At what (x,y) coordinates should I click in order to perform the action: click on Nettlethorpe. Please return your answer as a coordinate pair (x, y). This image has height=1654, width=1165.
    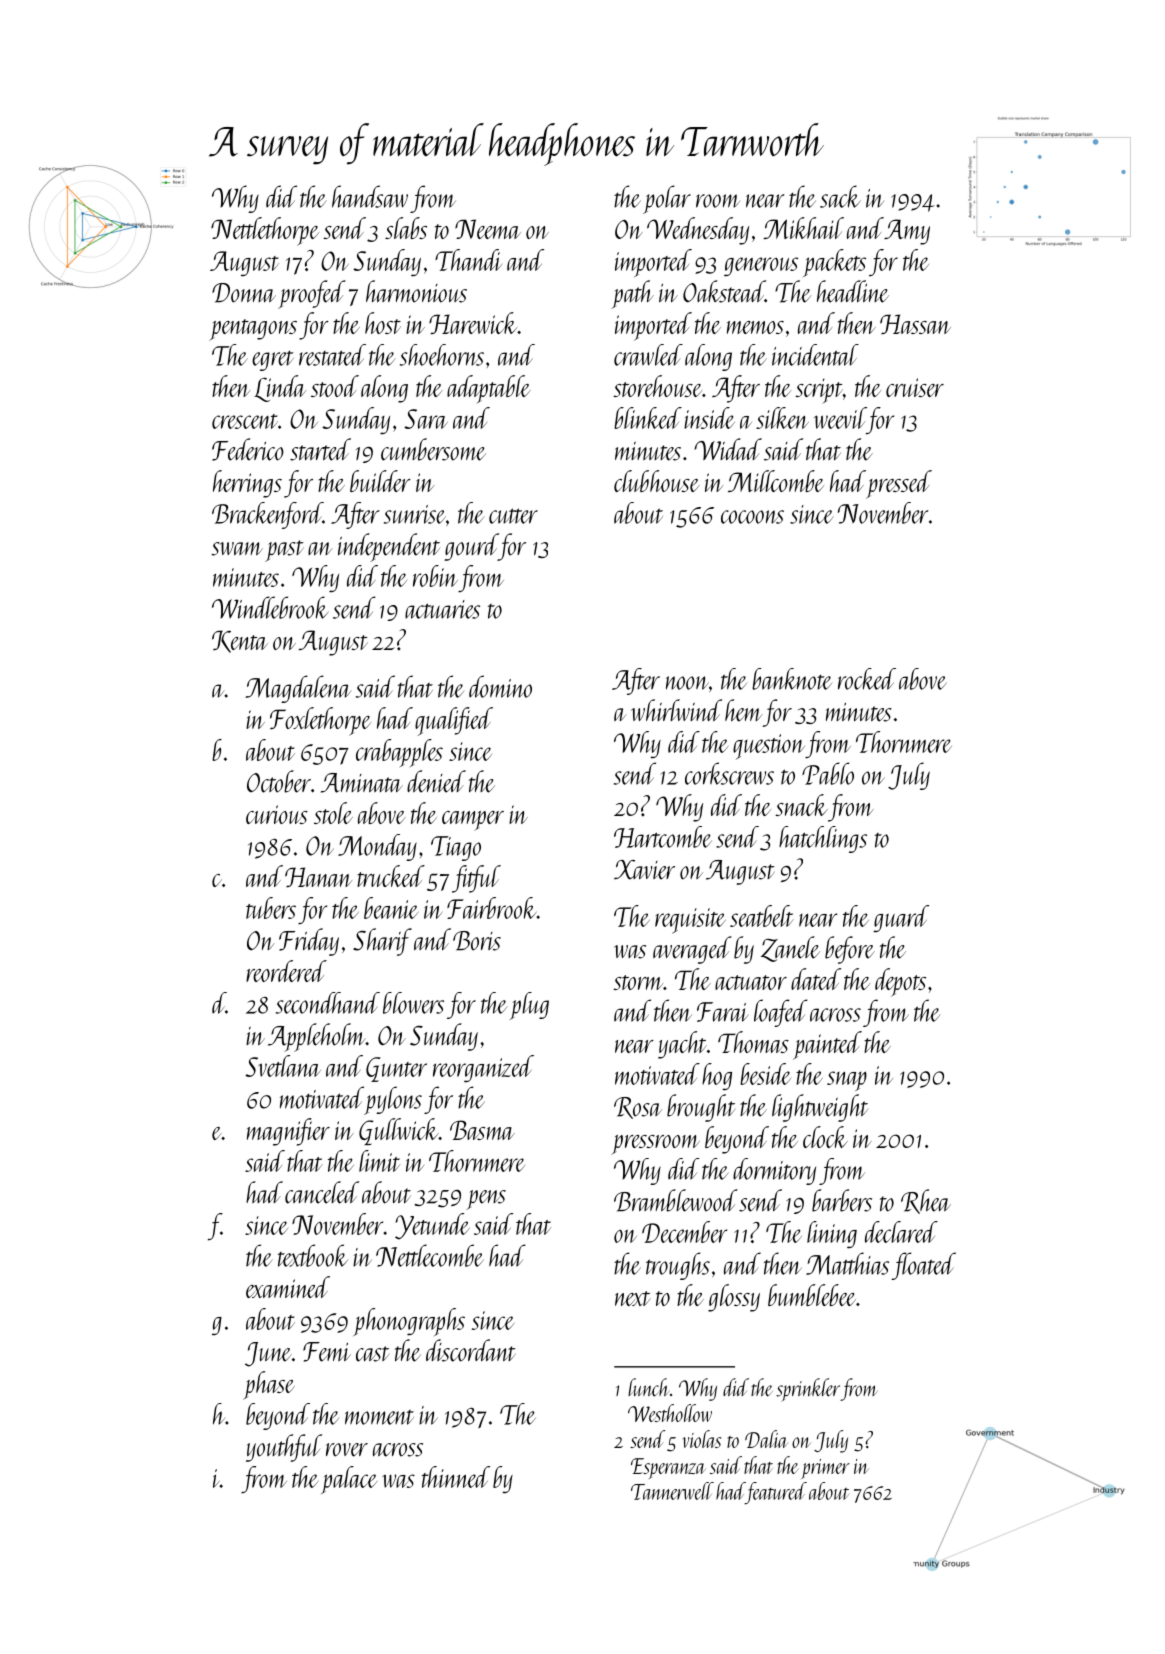
    Looking at the image, I should click on (265, 231).
